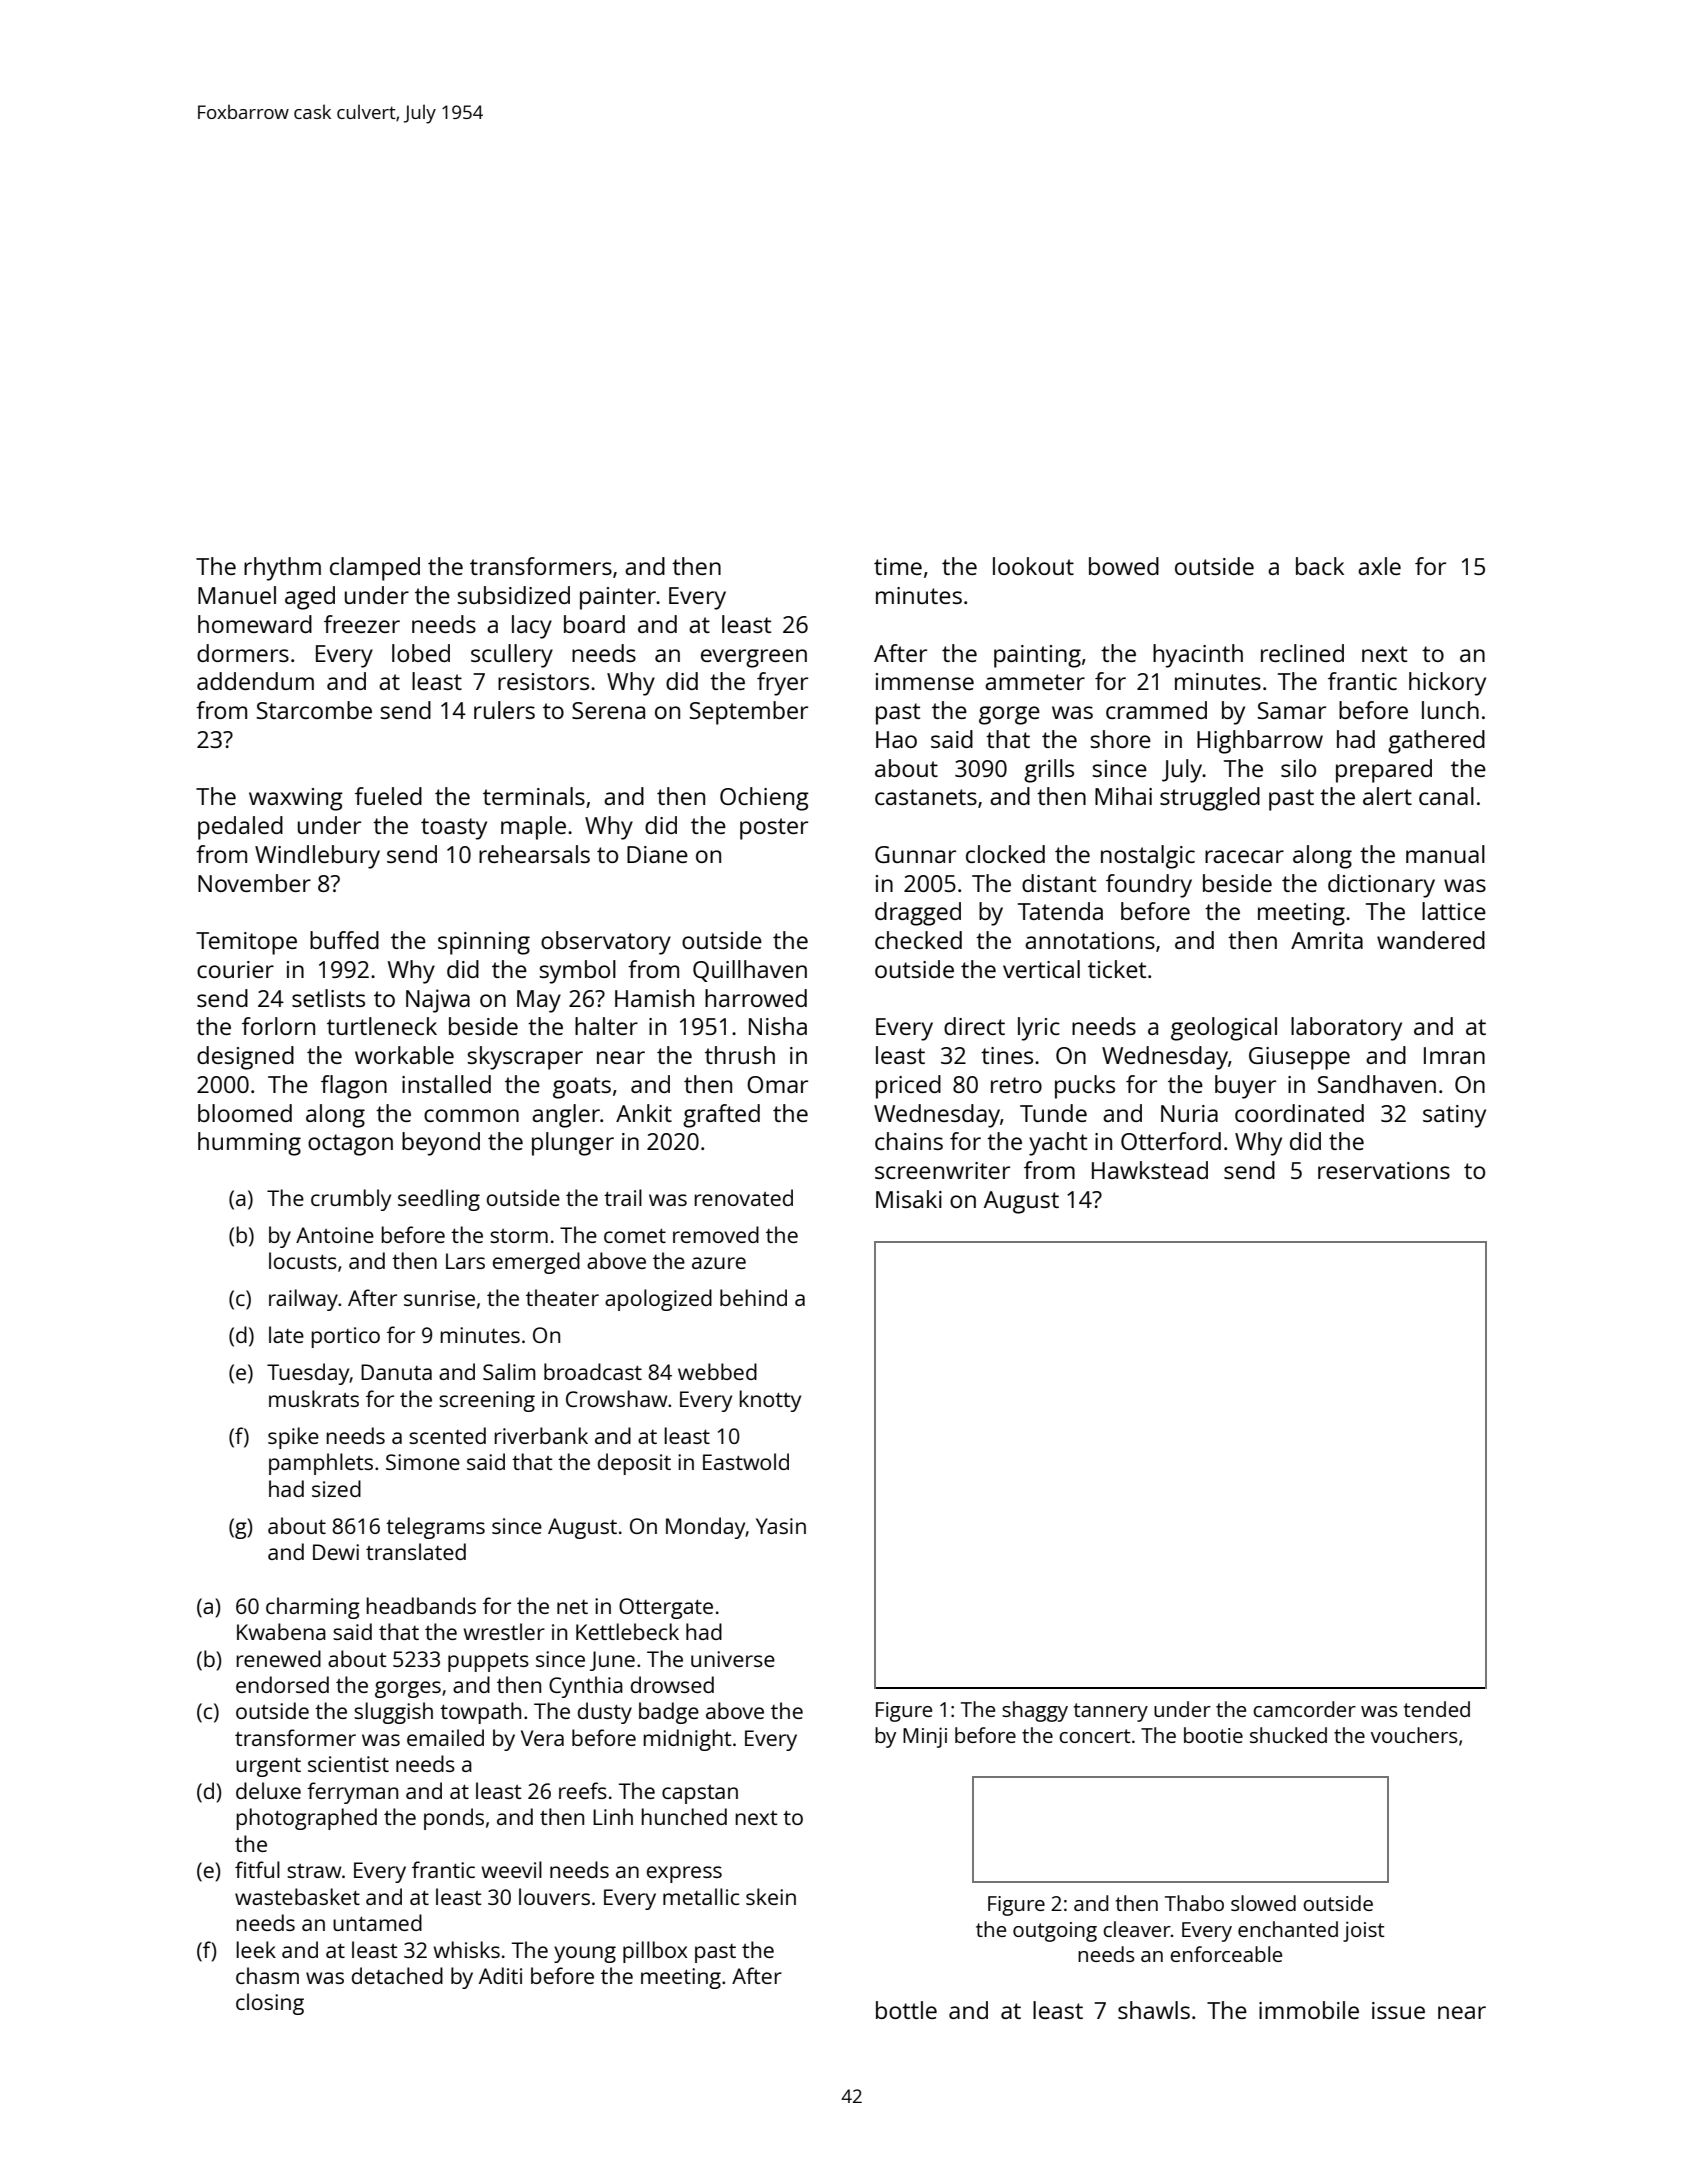 This document has height=2178, width=1683. Describe the element at coordinates (608, 710) in the document. I see `Serena` at that location.
